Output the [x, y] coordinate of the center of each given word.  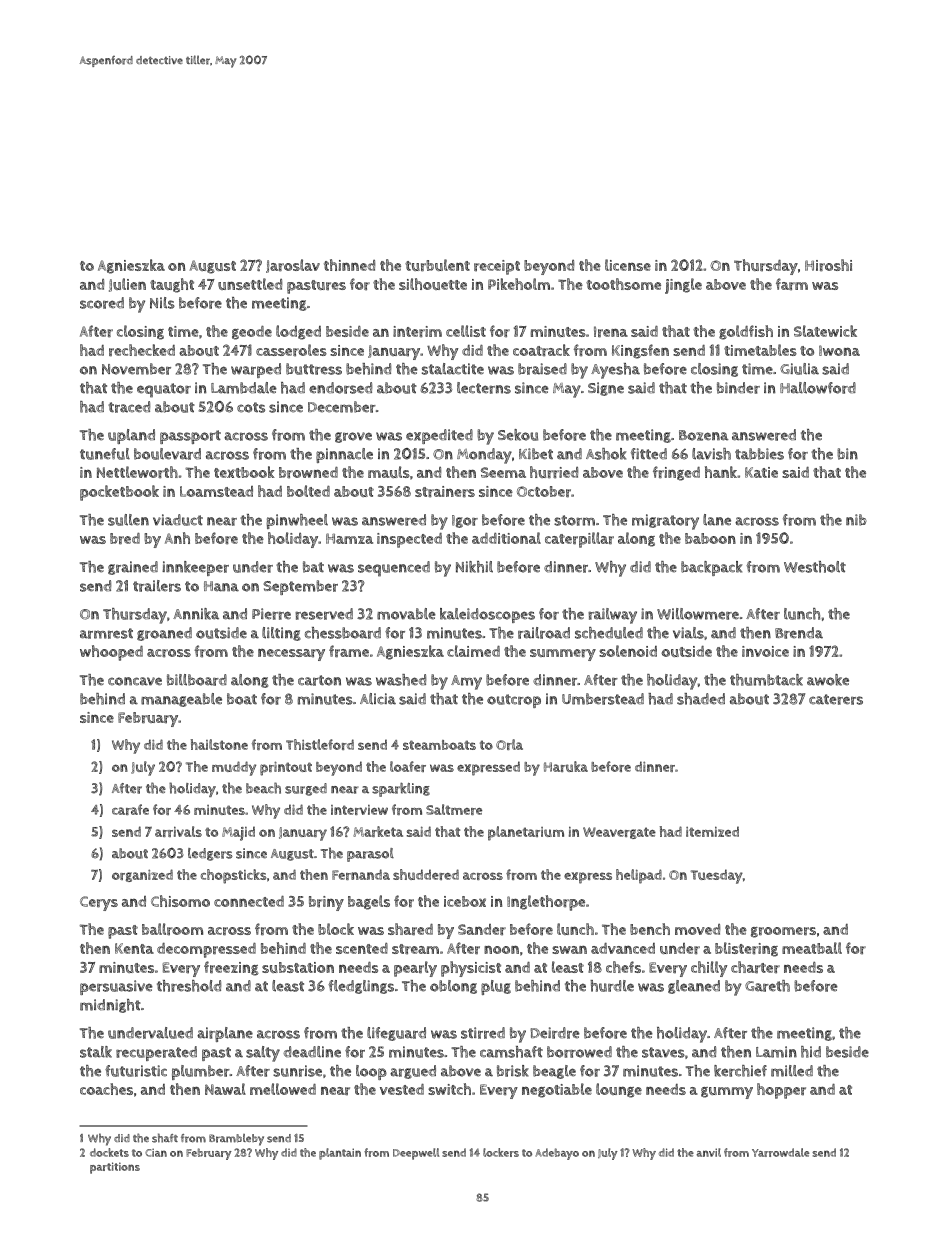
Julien [127, 285]
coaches [106, 1089]
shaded [701, 699]
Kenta [134, 948]
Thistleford [320, 744]
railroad [544, 633]
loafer [408, 766]
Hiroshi [828, 265]
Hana [221, 586]
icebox [465, 901]
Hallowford [818, 388]
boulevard [167, 454]
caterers [836, 699]
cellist [466, 331]
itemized [712, 831]
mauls [389, 472]
